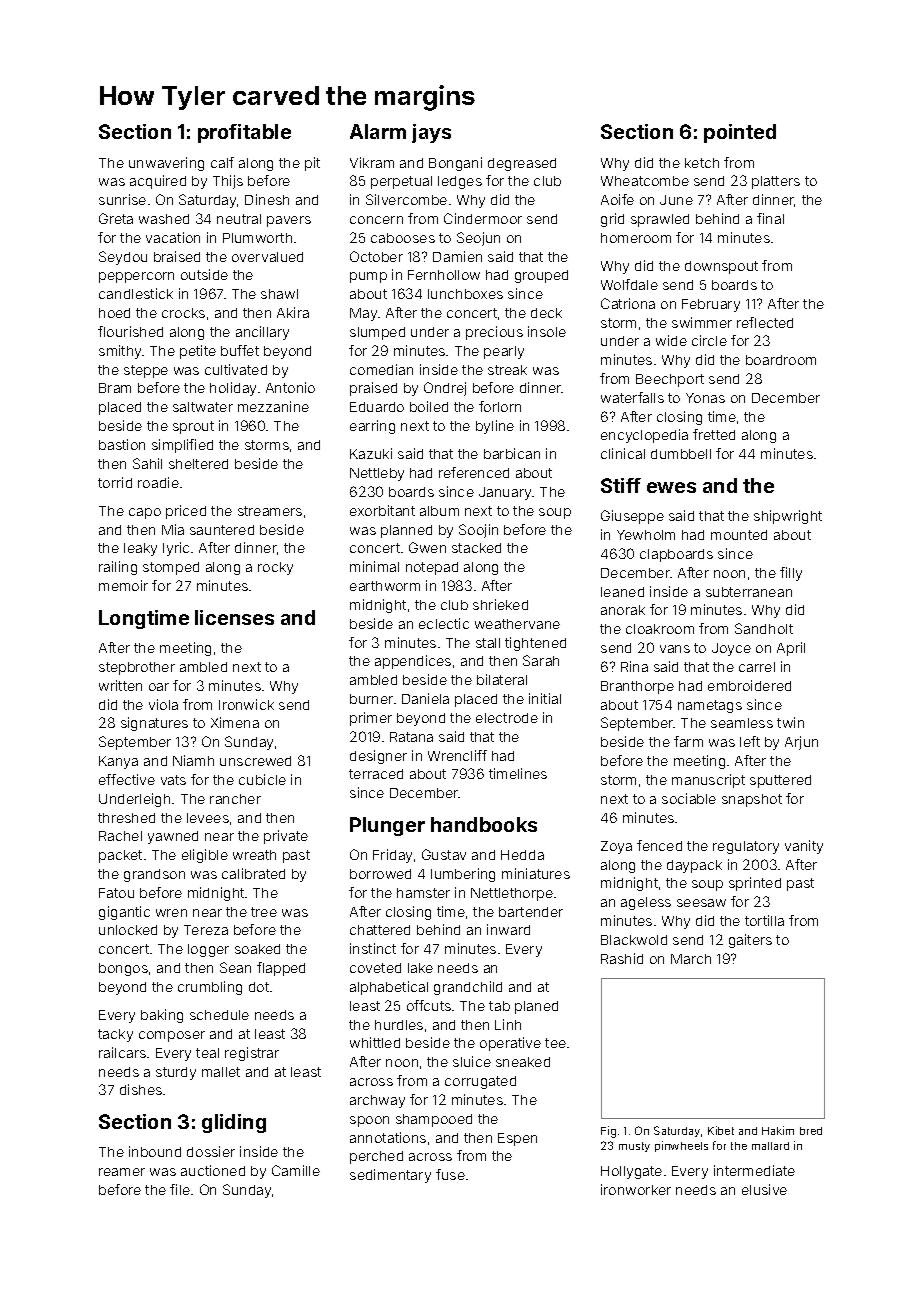 The image size is (924, 1308). Describe the element at coordinates (646, 903) in the screenshot. I see `ageless` at that location.
